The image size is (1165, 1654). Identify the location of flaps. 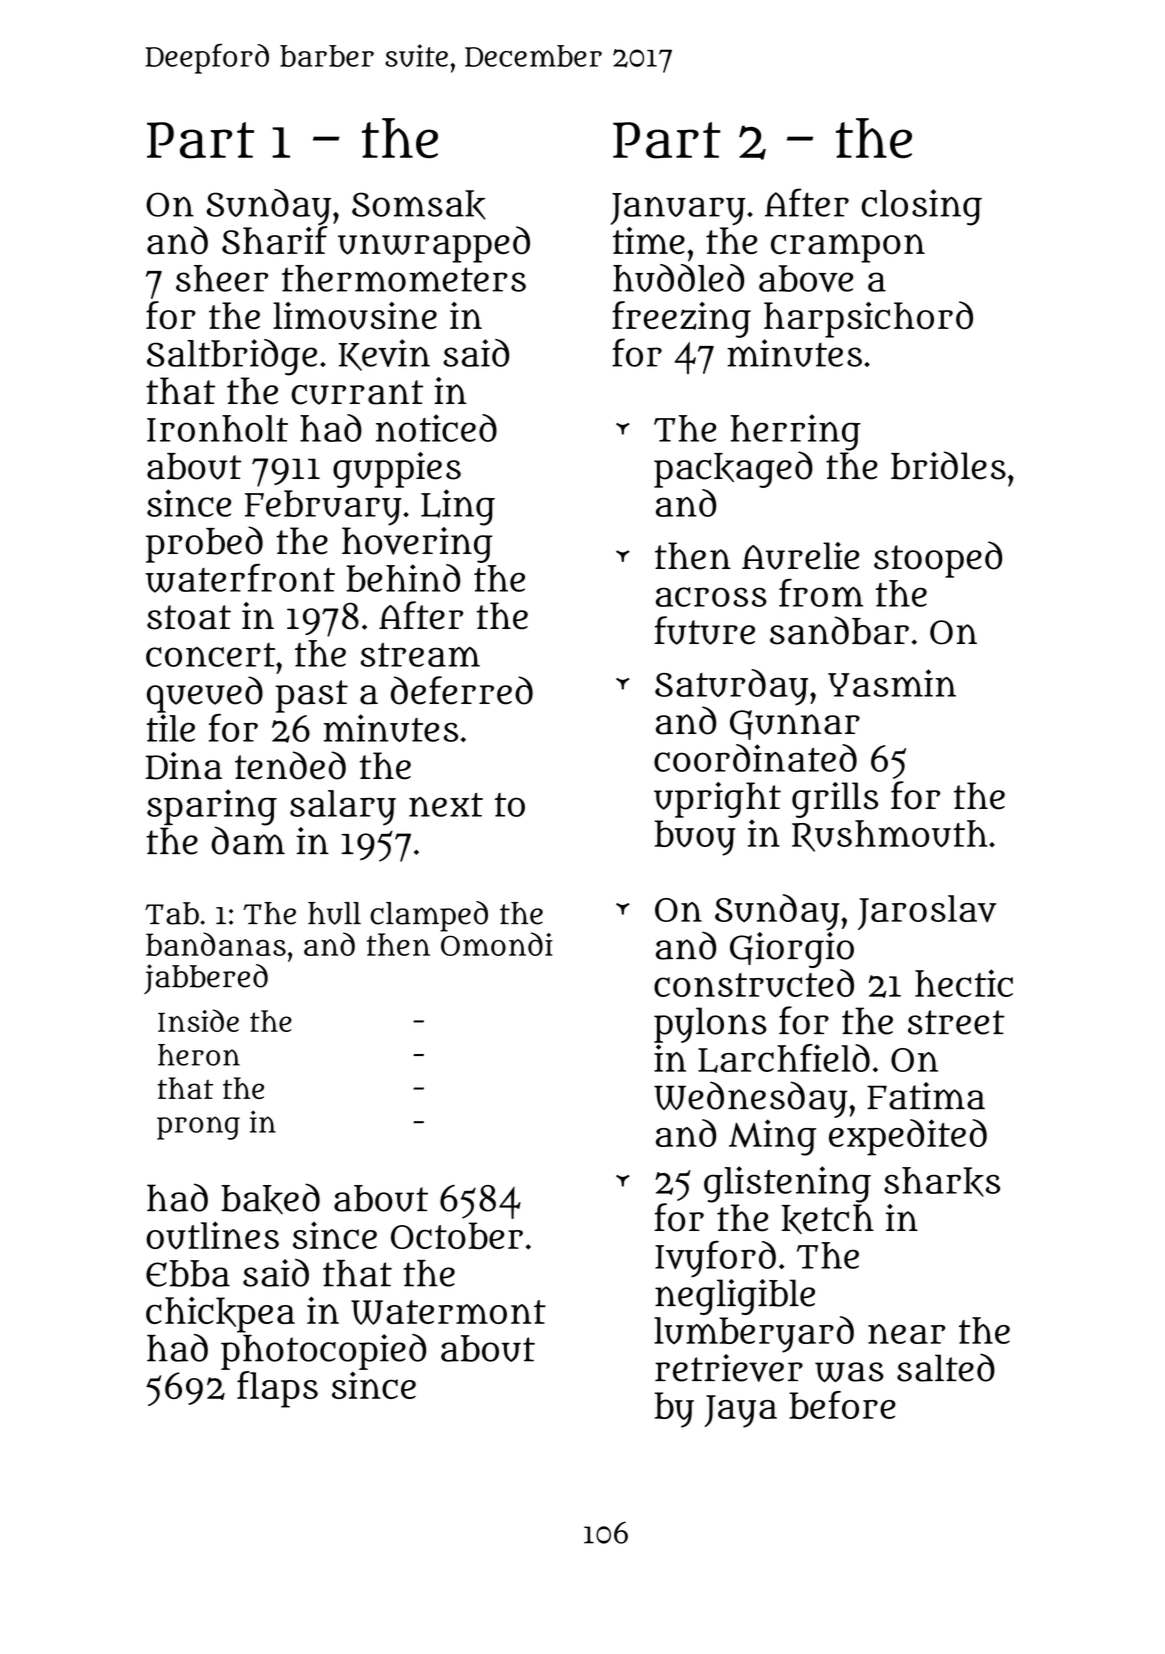
(277, 1389).
